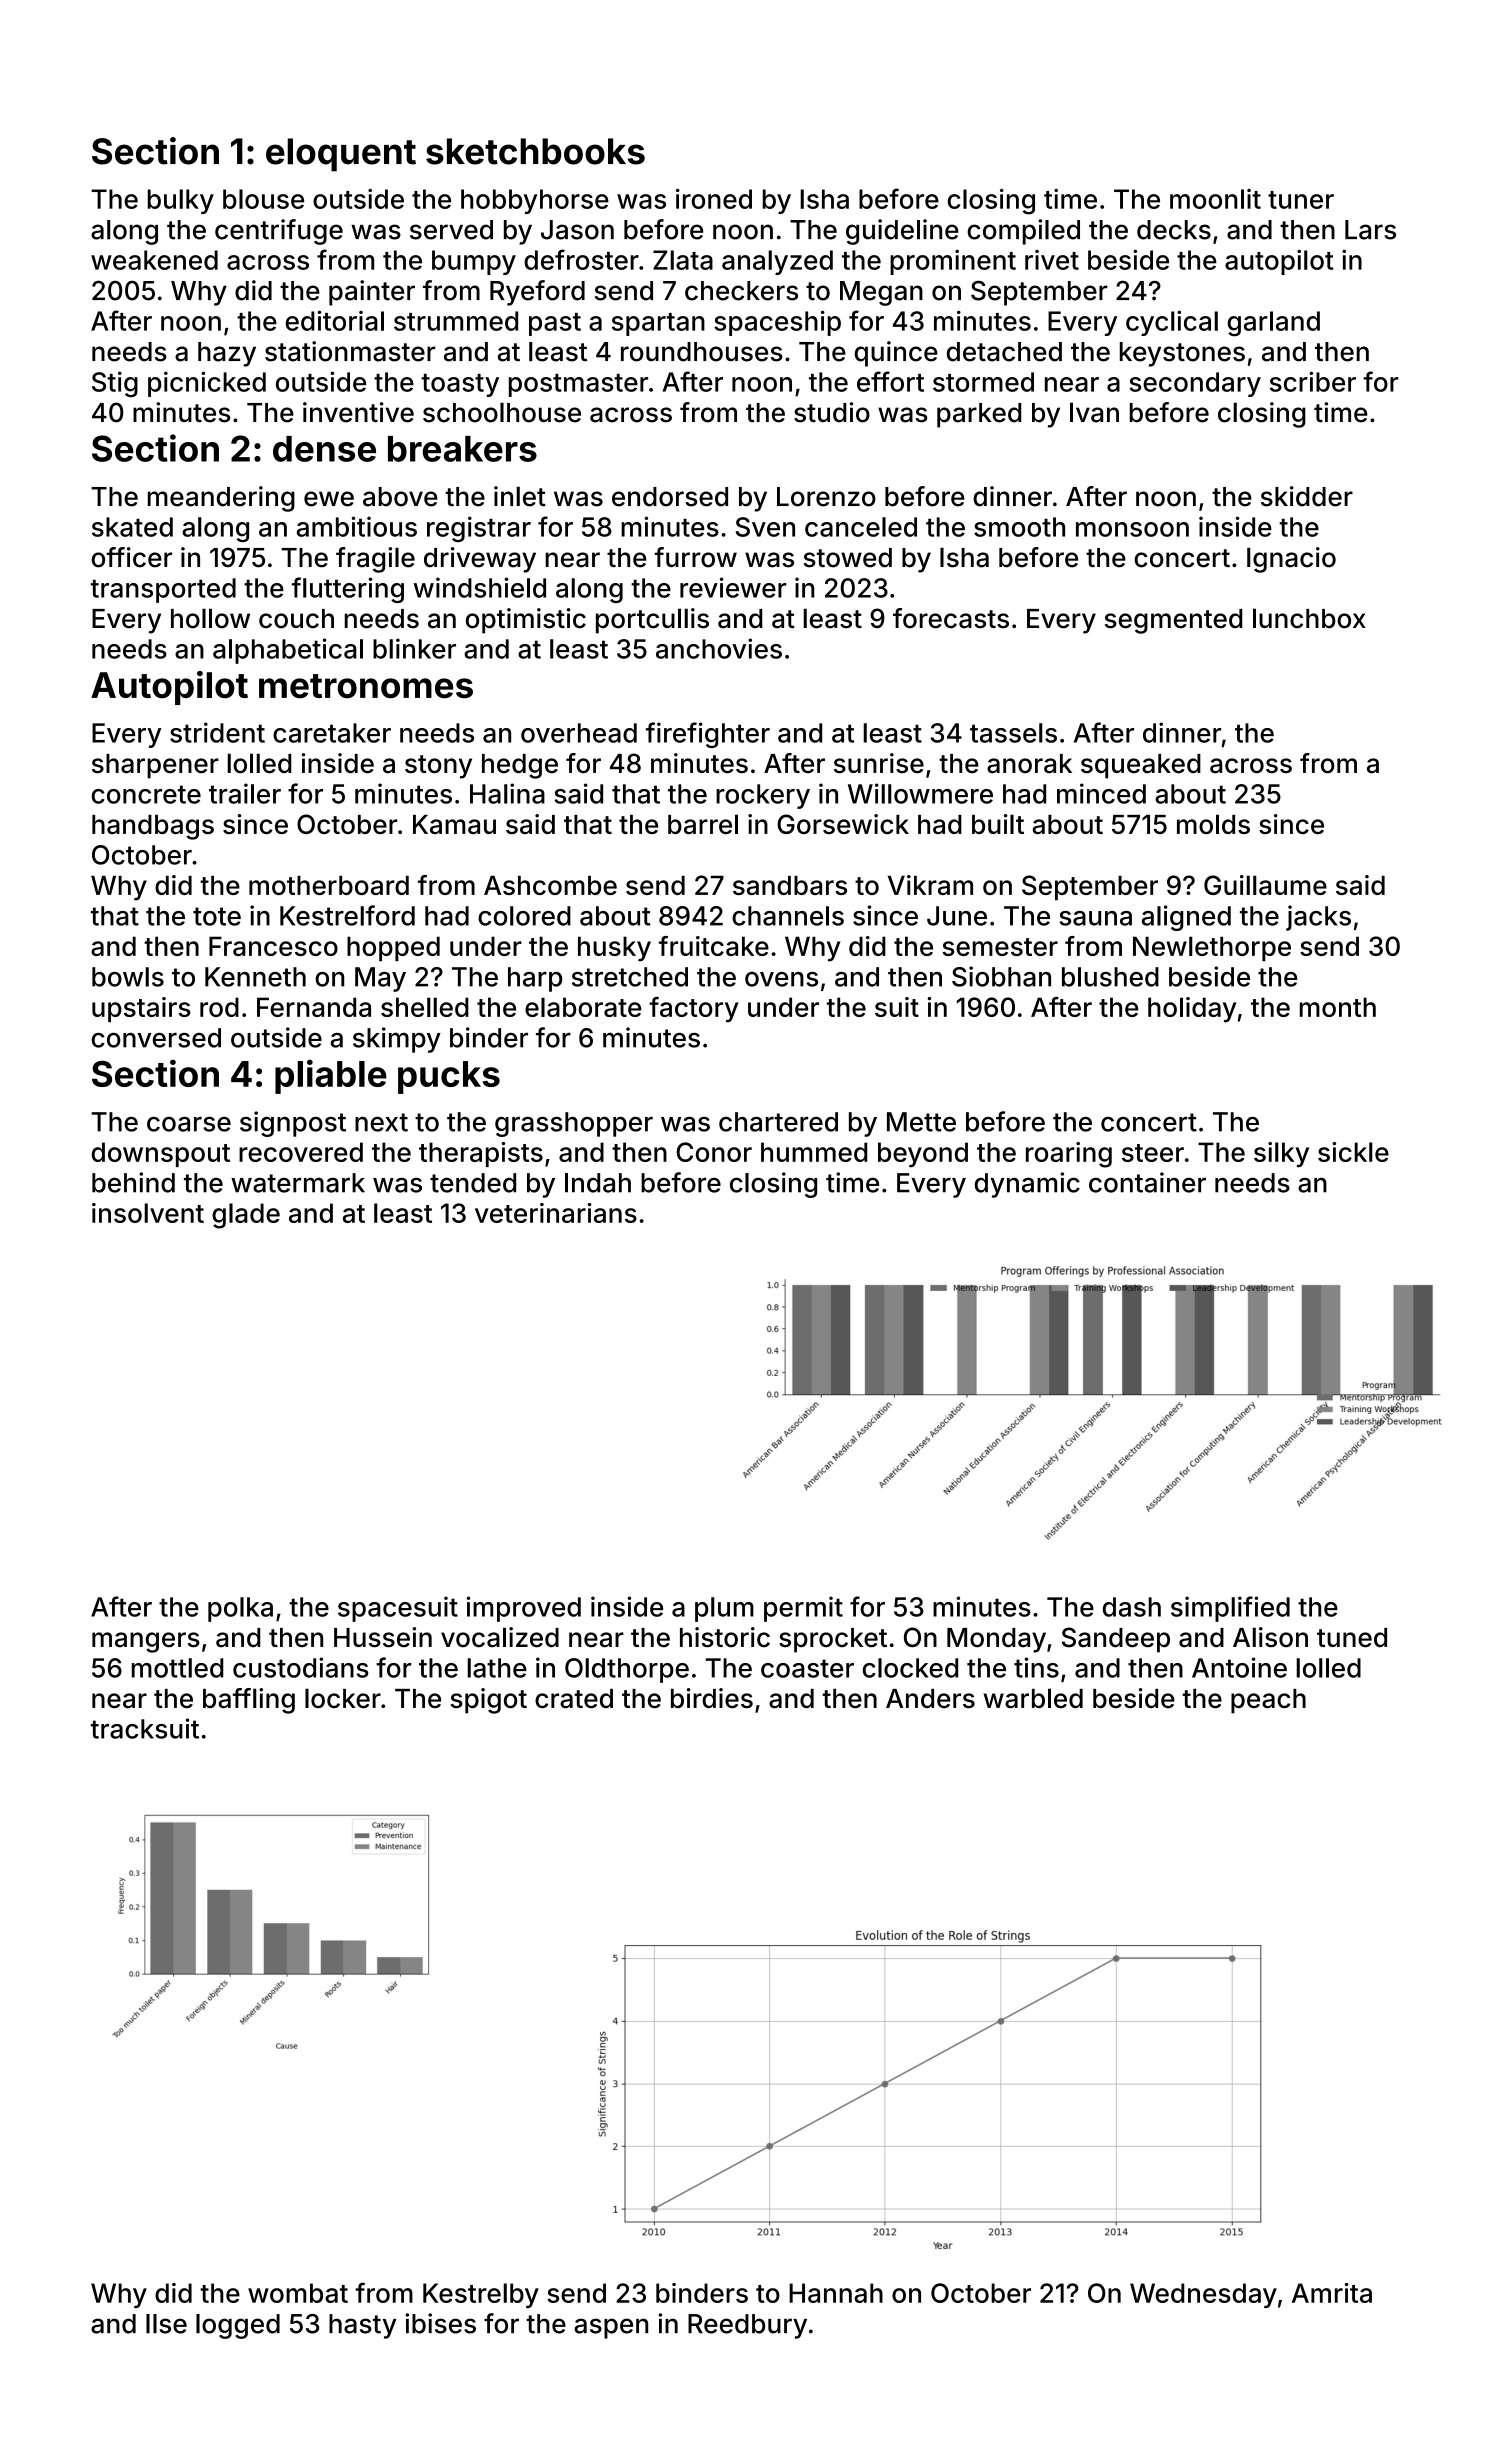 This screenshot has height=2464, width=1496. What do you see at coordinates (1173, 621) in the screenshot?
I see `segmented` at bounding box center [1173, 621].
